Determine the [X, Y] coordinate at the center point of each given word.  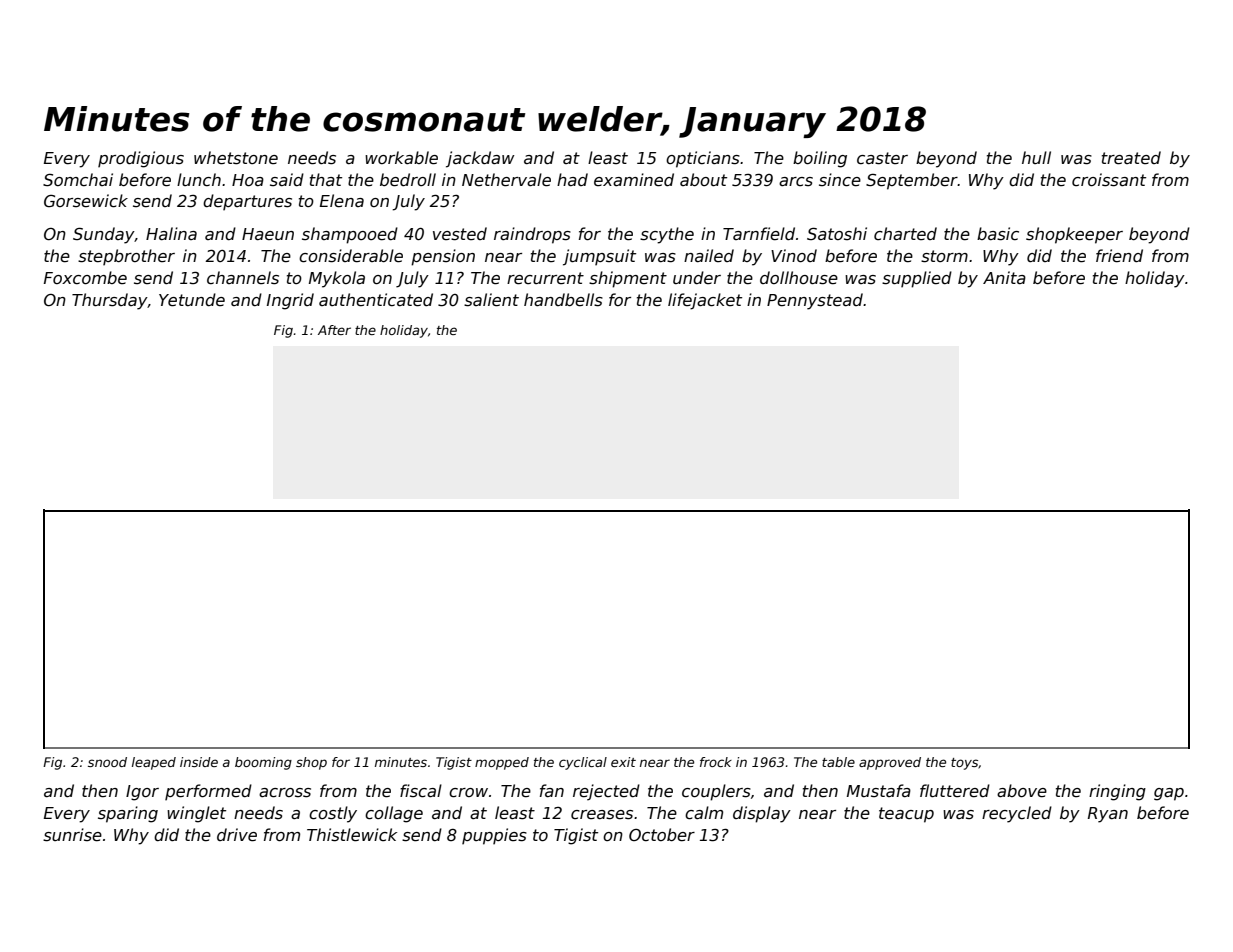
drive [237, 835]
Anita [1004, 277]
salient [491, 300]
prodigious [141, 159]
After [334, 330]
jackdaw [480, 159]
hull [1036, 157]
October [662, 835]
